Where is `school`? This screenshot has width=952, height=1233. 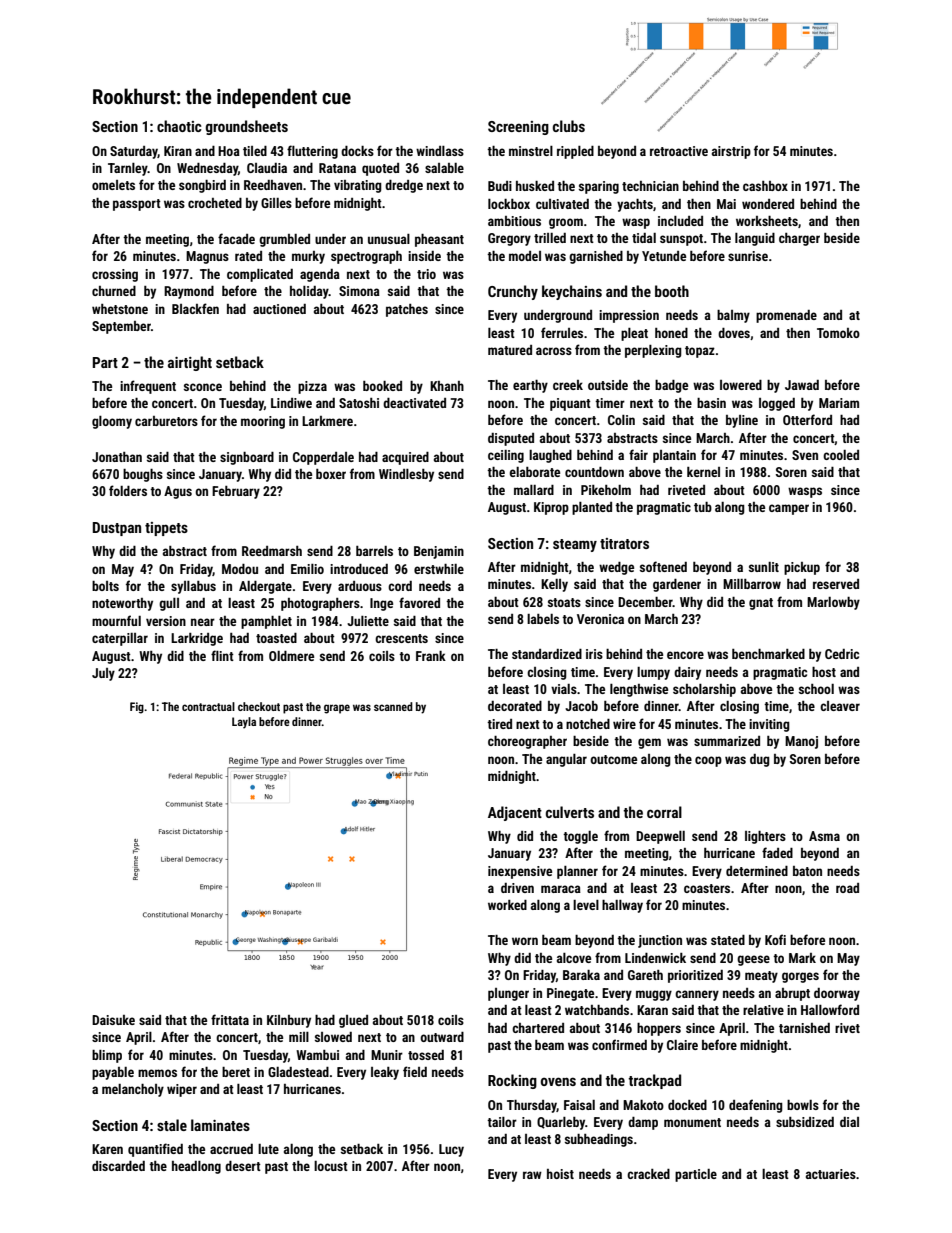 school is located at coordinates (816, 689).
